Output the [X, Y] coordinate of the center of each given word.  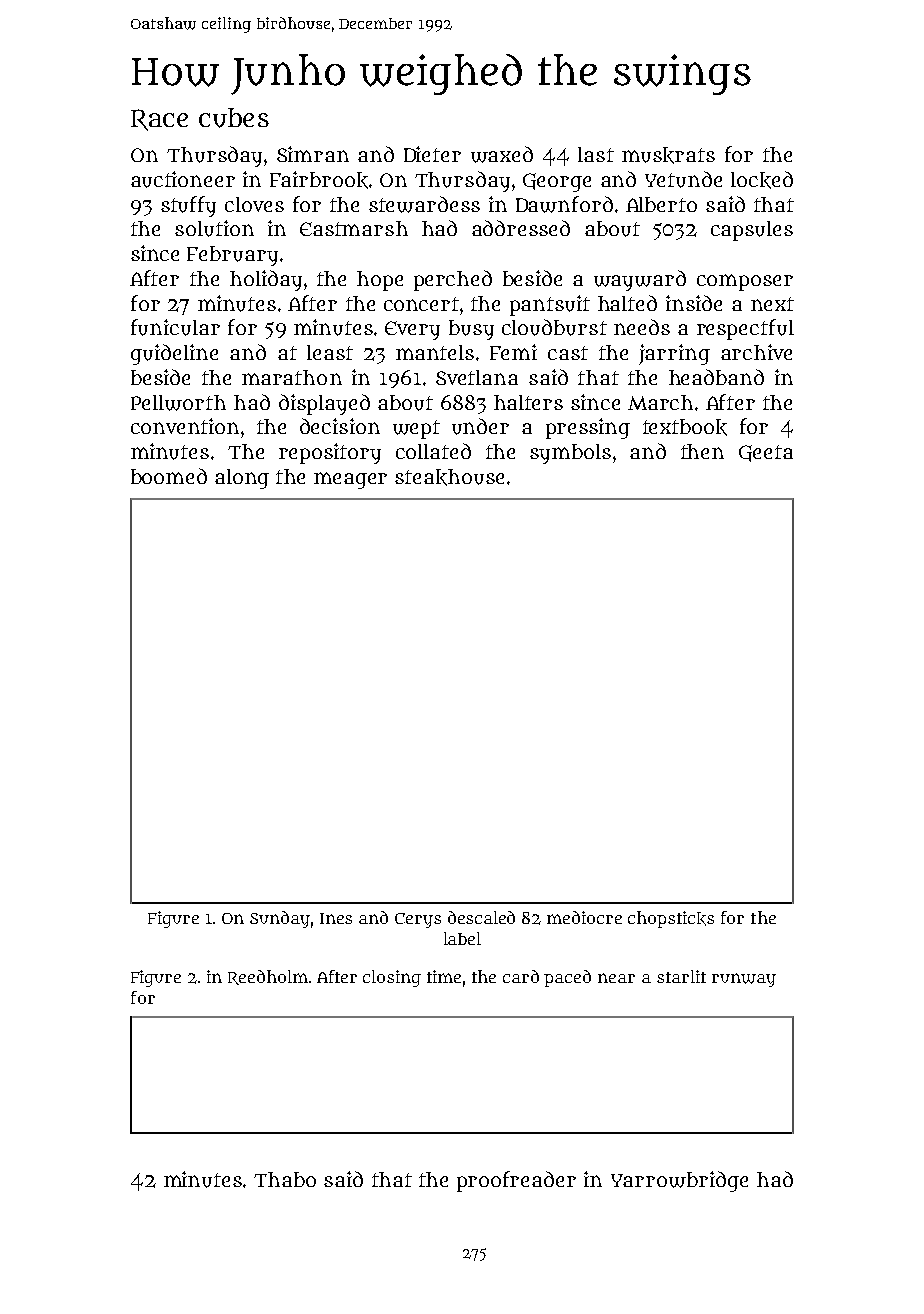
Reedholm [268, 977]
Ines [336, 918]
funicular [175, 327]
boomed [169, 476]
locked [762, 180]
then [702, 451]
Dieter [432, 154]
